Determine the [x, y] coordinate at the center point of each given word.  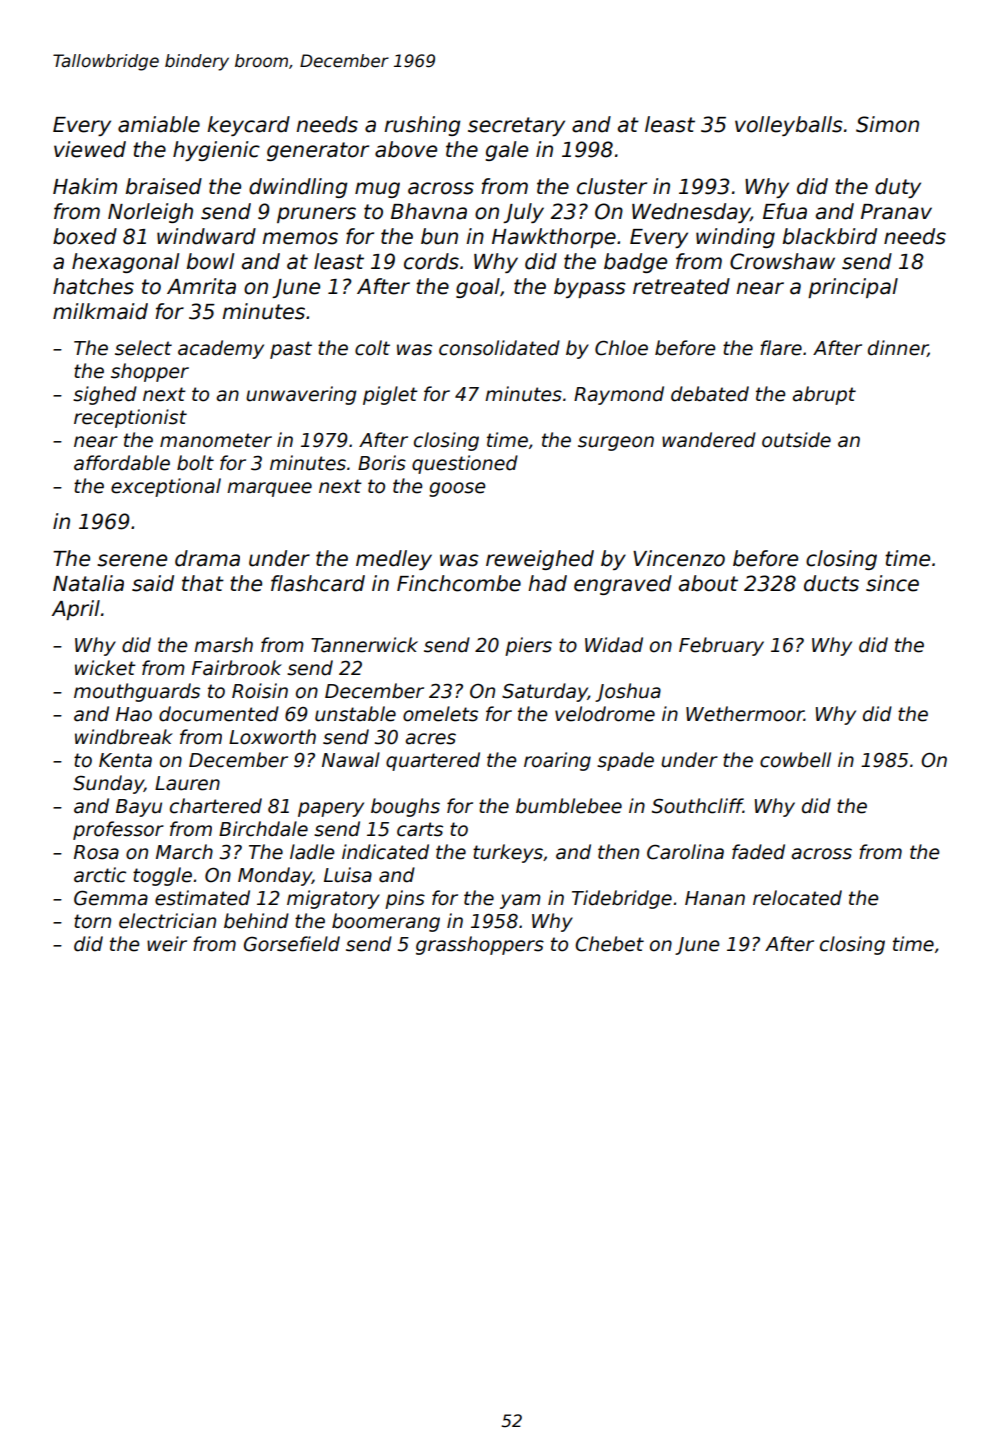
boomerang [386, 922]
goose [457, 489]
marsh [223, 645]
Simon [887, 124]
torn [92, 921]
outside [796, 440]
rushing [422, 126]
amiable [159, 124]
